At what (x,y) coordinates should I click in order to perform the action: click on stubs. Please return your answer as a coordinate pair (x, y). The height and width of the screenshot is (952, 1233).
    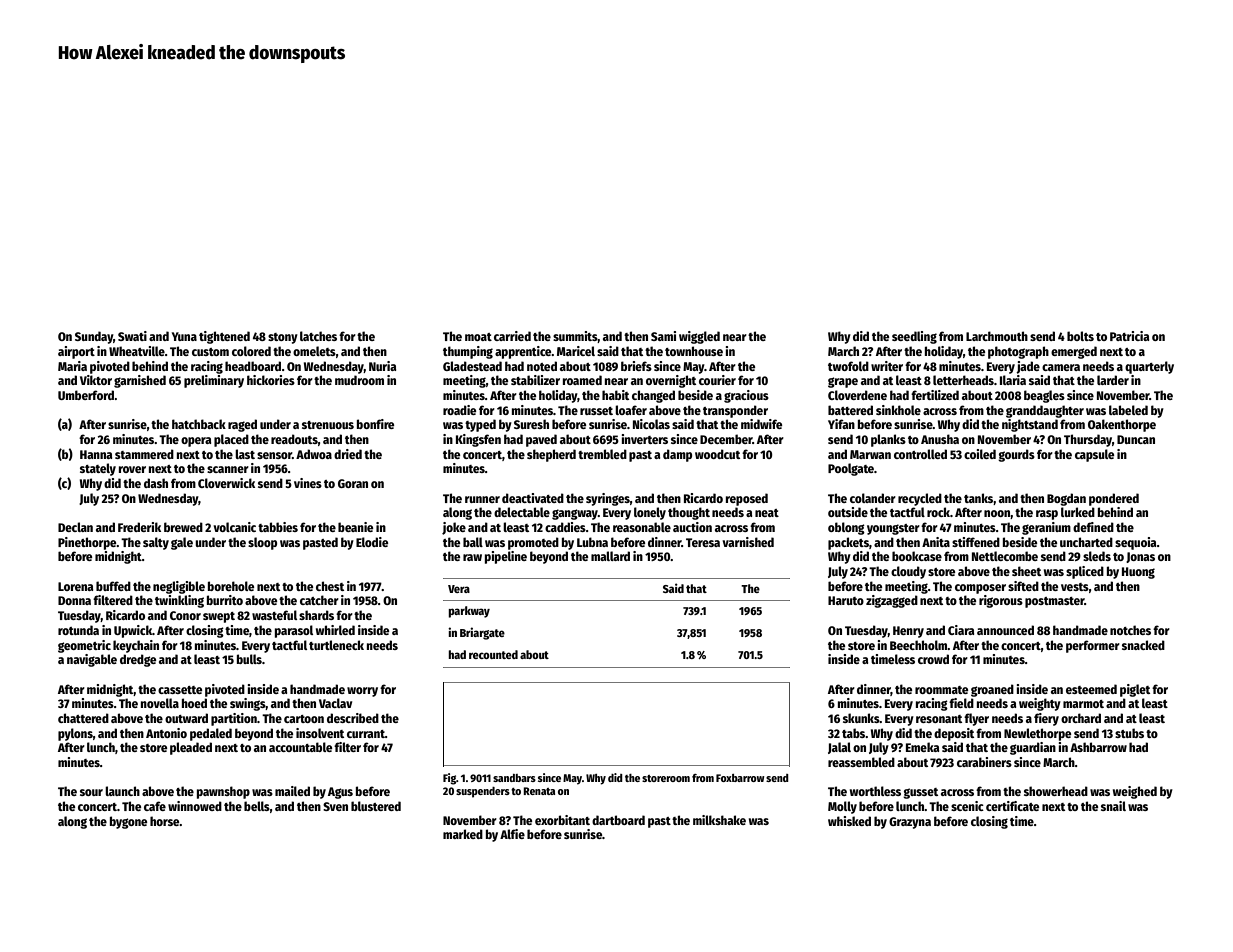
    Looking at the image, I should click on (1129, 733).
